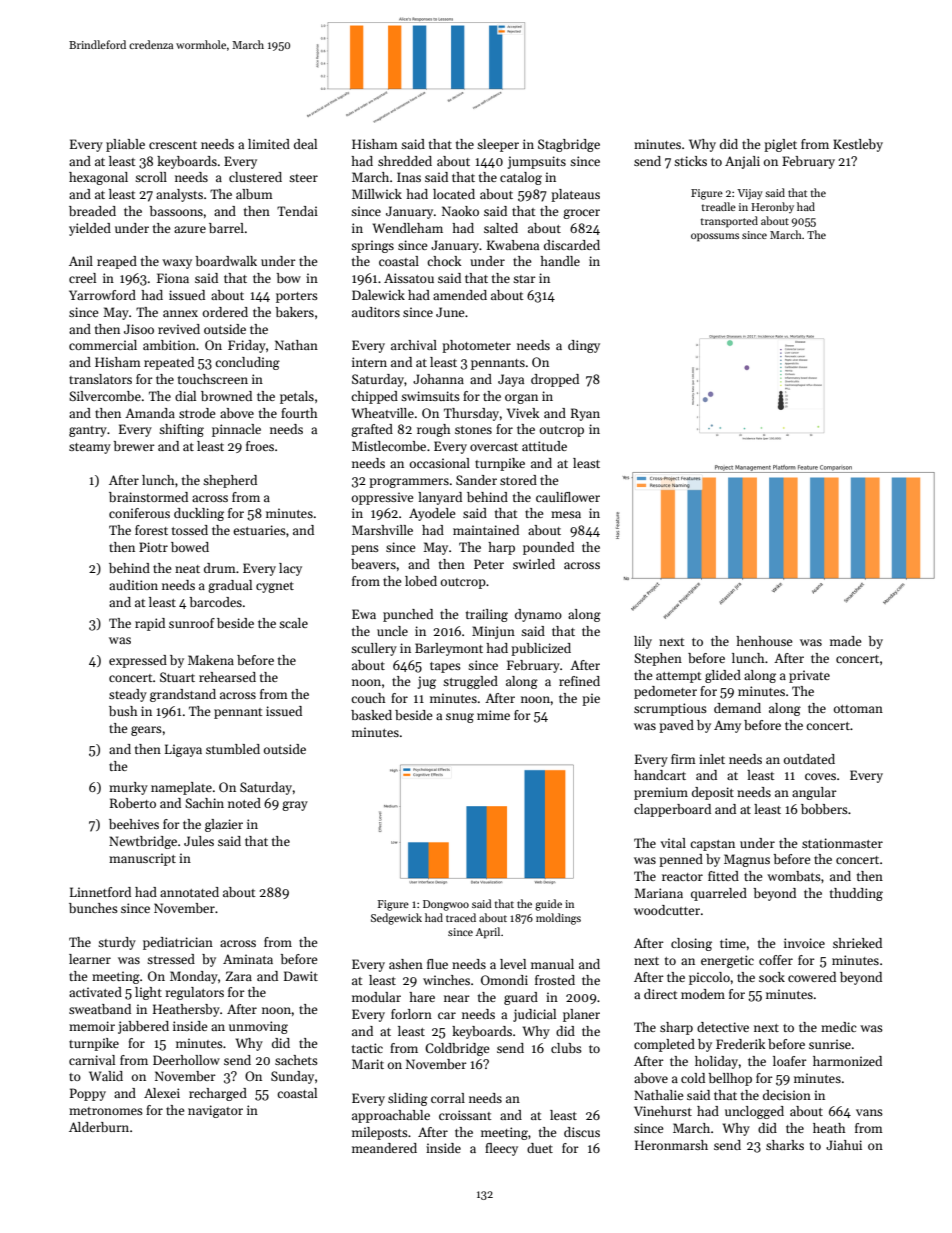  What do you see at coordinates (538, 615) in the image?
I see `dynamo` at bounding box center [538, 615].
